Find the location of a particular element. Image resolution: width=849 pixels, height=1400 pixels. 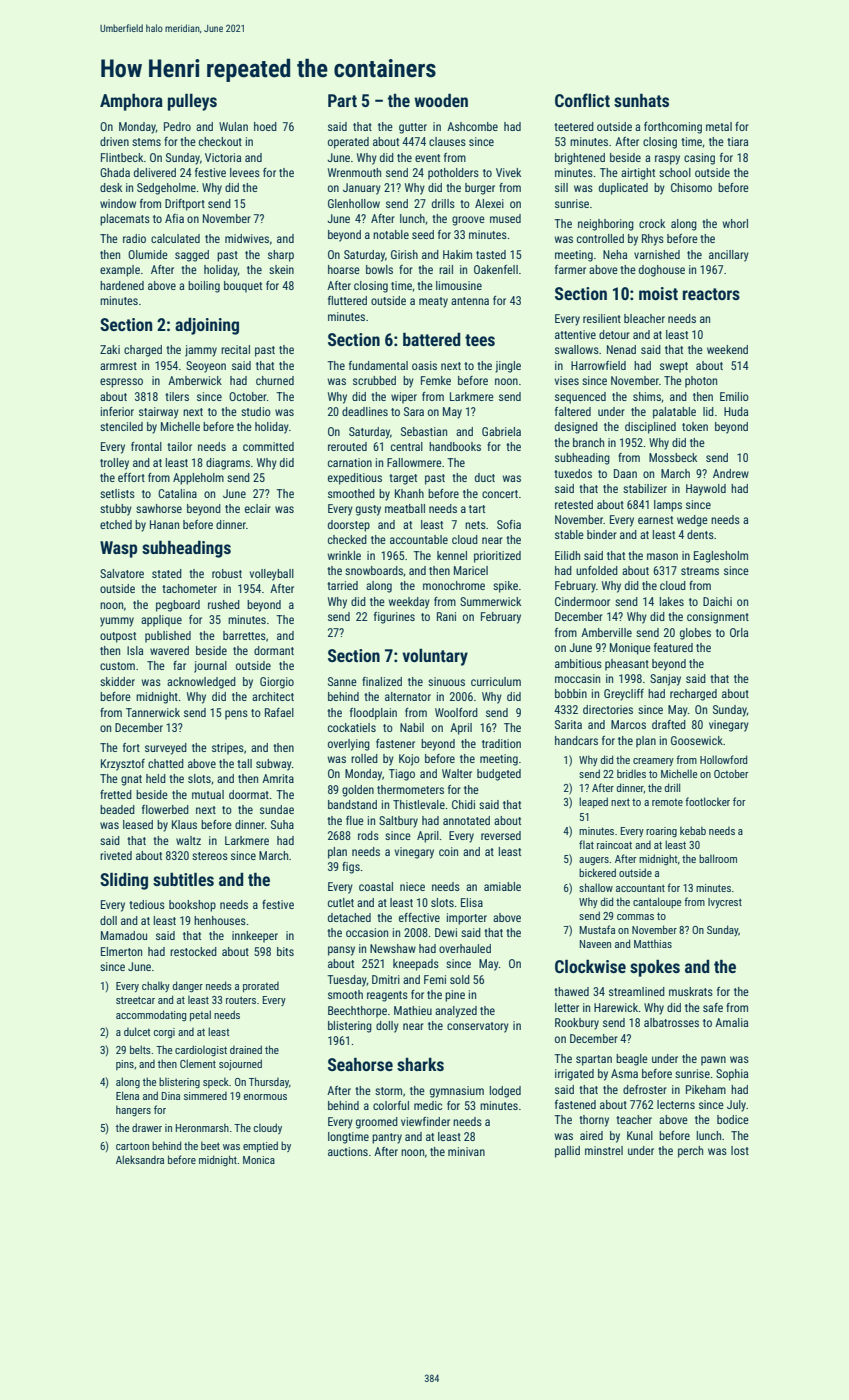

hoarse is located at coordinates (344, 269).
